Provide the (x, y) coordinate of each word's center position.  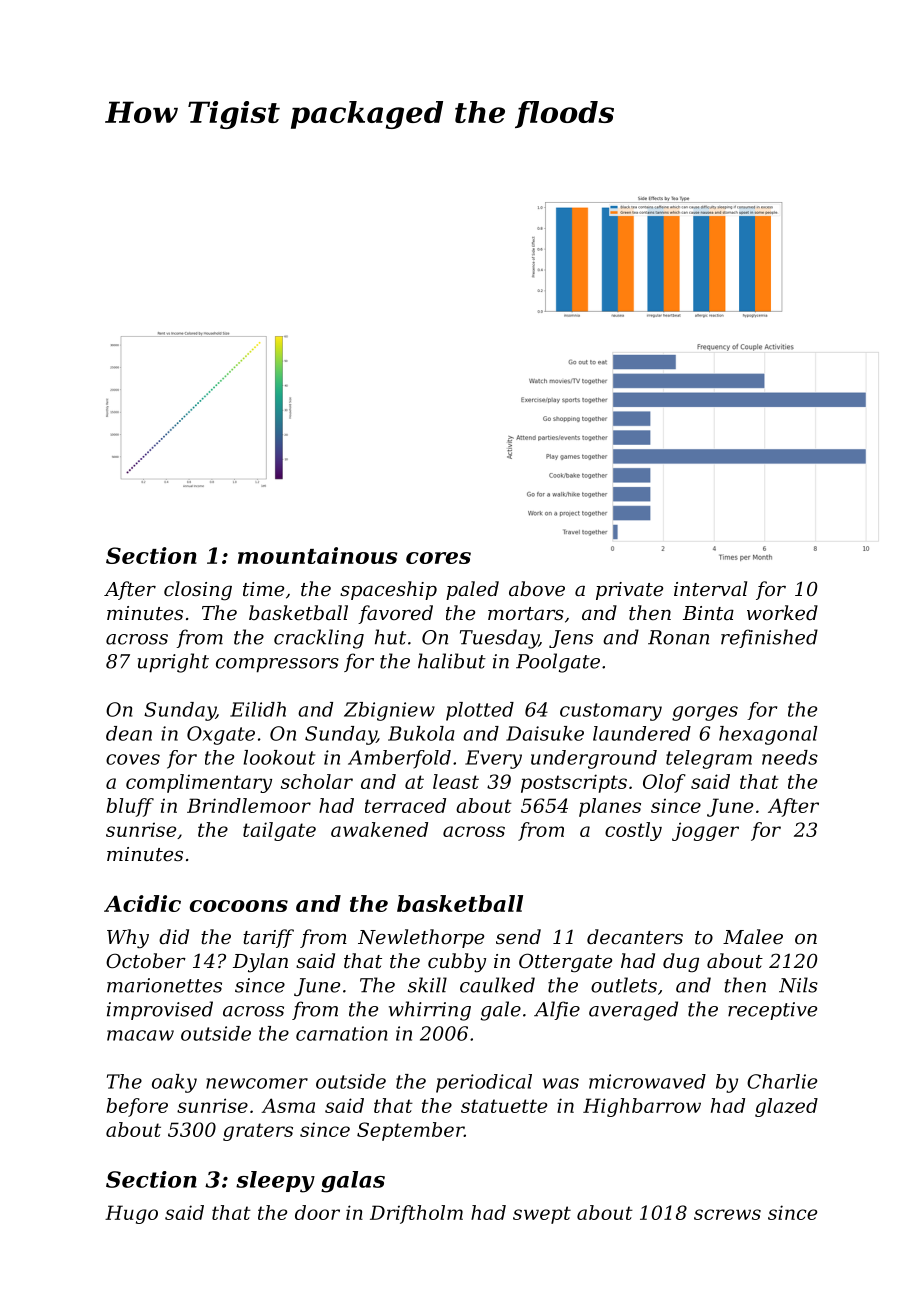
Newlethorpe (421, 938)
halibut (452, 661)
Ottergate (565, 963)
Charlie (782, 1081)
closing (198, 591)
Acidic (142, 903)
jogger (705, 831)
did (174, 936)
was (561, 1083)
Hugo (131, 1214)
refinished (769, 638)
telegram (709, 759)
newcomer (257, 1083)
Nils (798, 985)
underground (594, 759)
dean (129, 733)
